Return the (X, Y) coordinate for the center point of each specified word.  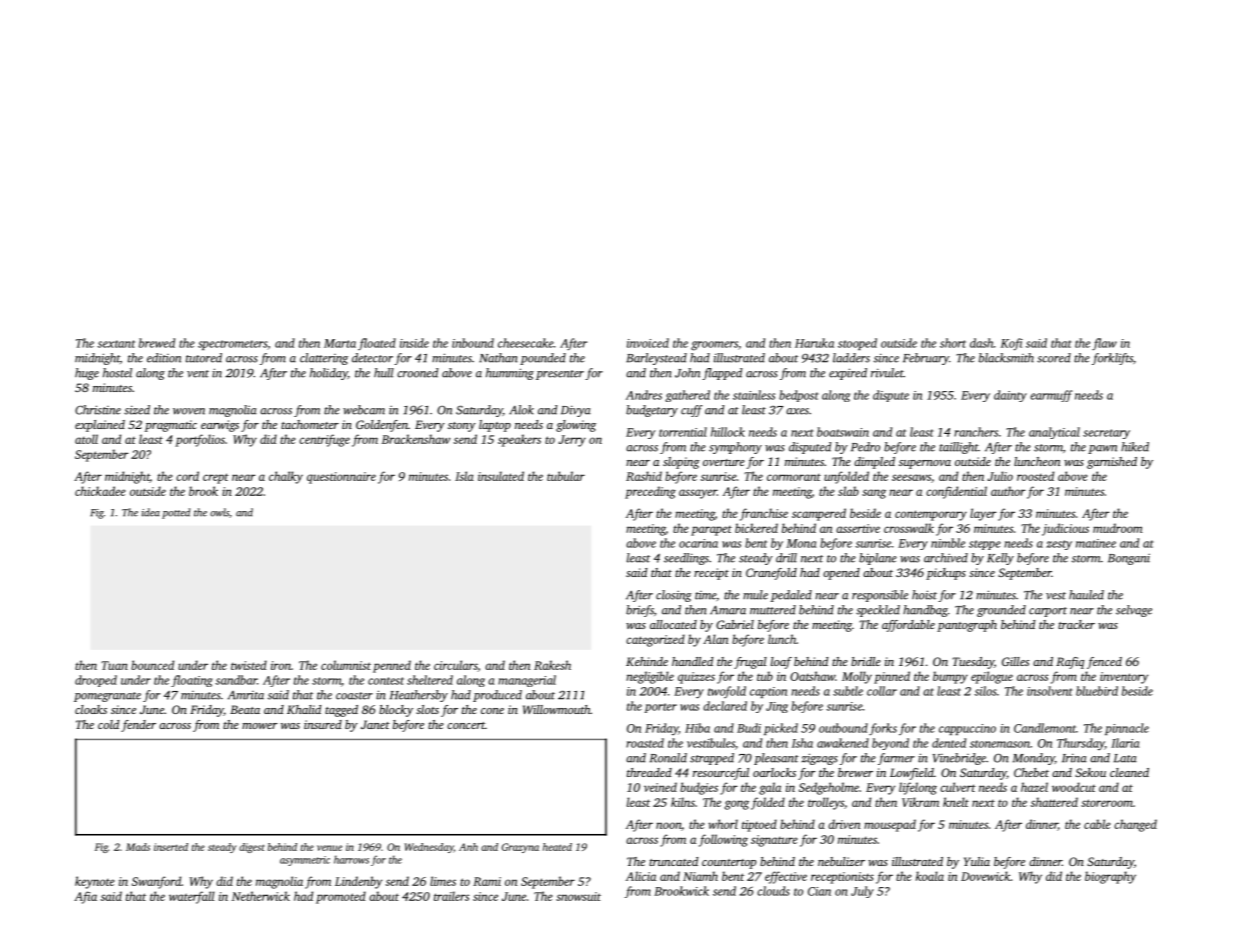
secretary (1106, 434)
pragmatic (171, 426)
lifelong (918, 788)
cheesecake (526, 343)
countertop (729, 864)
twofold (727, 692)
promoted (341, 897)
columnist (346, 665)
